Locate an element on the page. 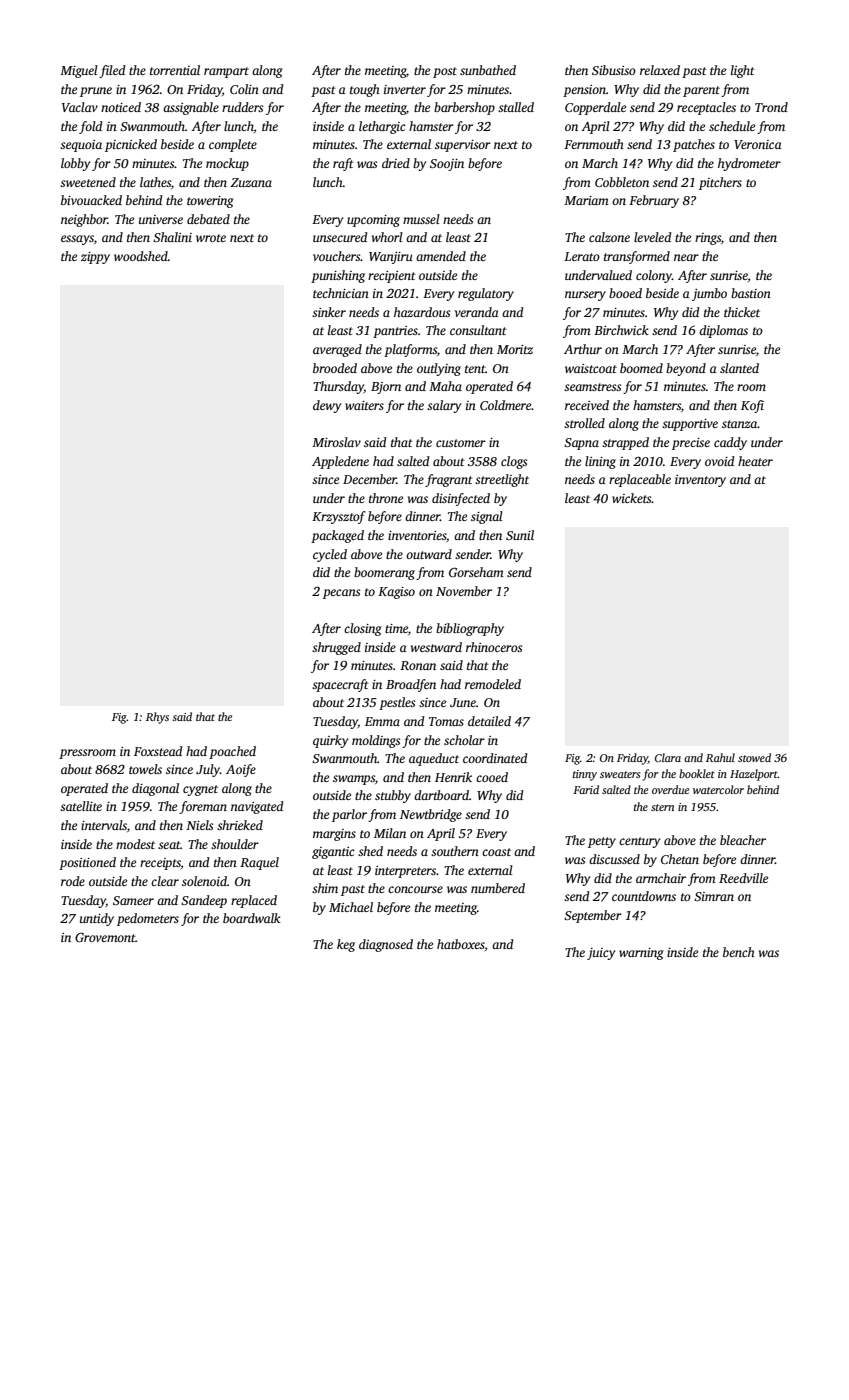 This document has height=1400, width=849. stowed is located at coordinates (754, 757).
